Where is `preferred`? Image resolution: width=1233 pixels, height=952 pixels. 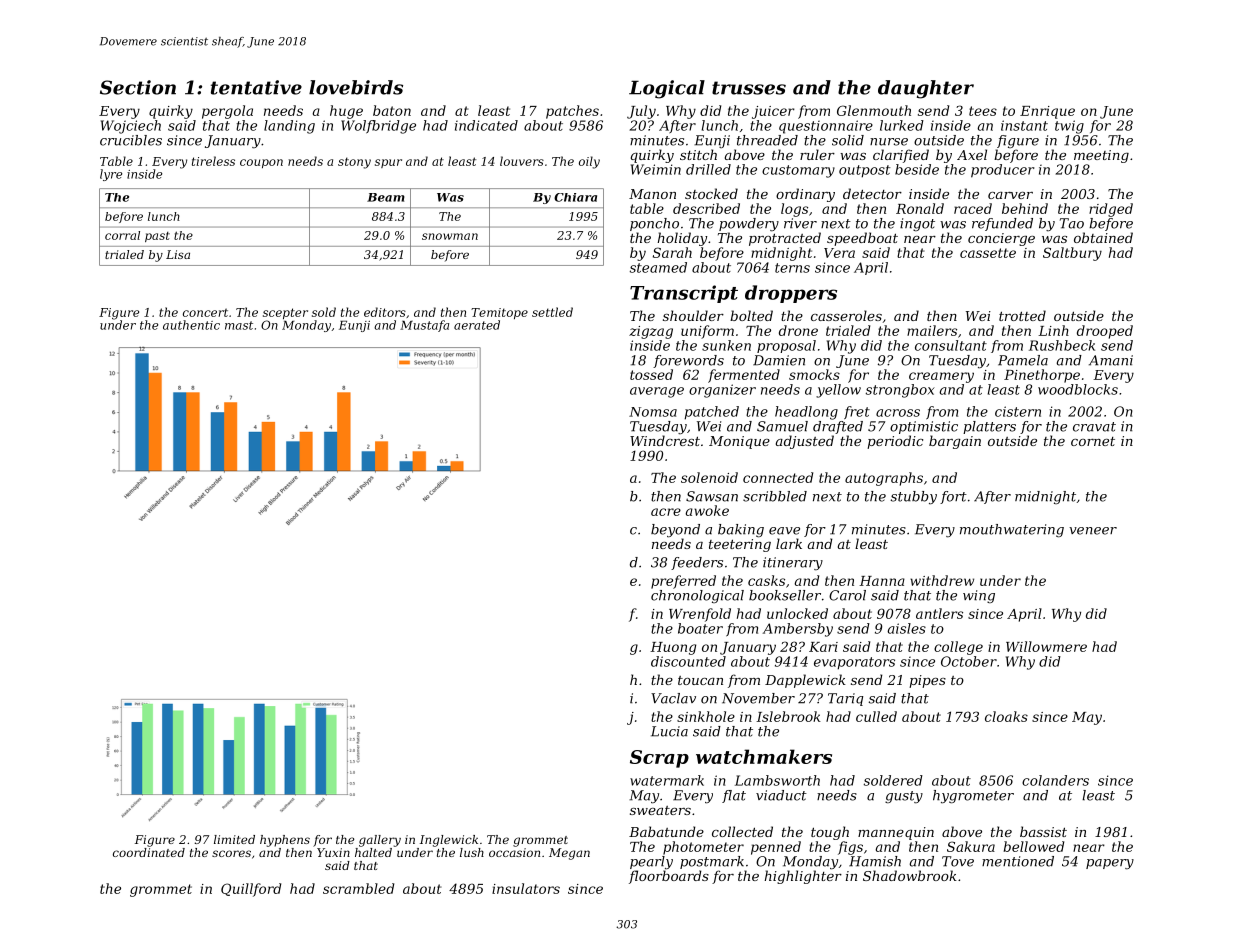 preferred is located at coordinates (683, 582).
